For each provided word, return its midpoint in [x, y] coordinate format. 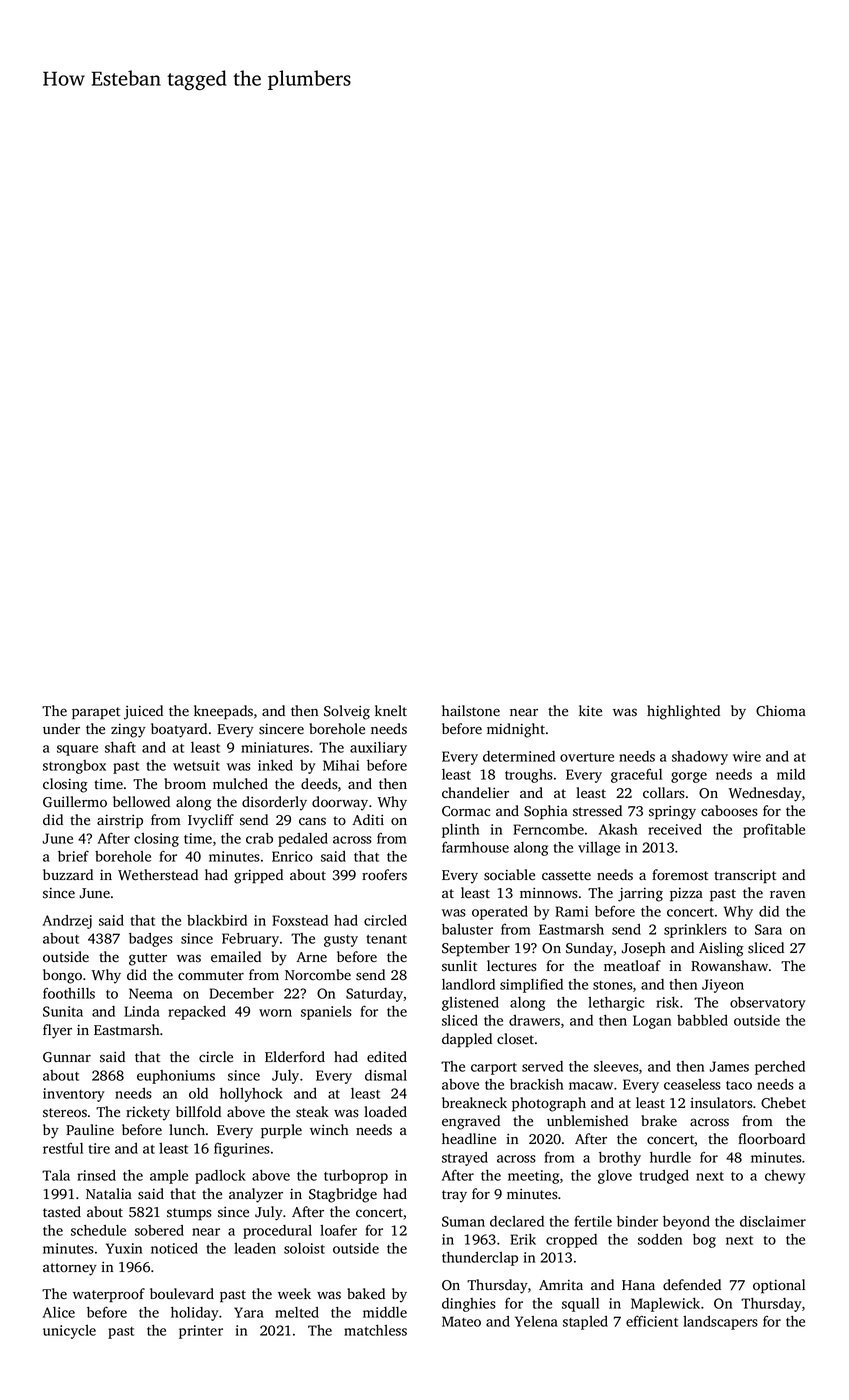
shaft [120, 747]
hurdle [670, 1157]
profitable [774, 830]
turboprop [356, 1177]
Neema [151, 993]
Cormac [466, 811]
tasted [62, 1212]
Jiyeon [723, 986]
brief [73, 856]
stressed [597, 811]
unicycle [69, 1332]
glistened [470, 1004]
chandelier [475, 792]
